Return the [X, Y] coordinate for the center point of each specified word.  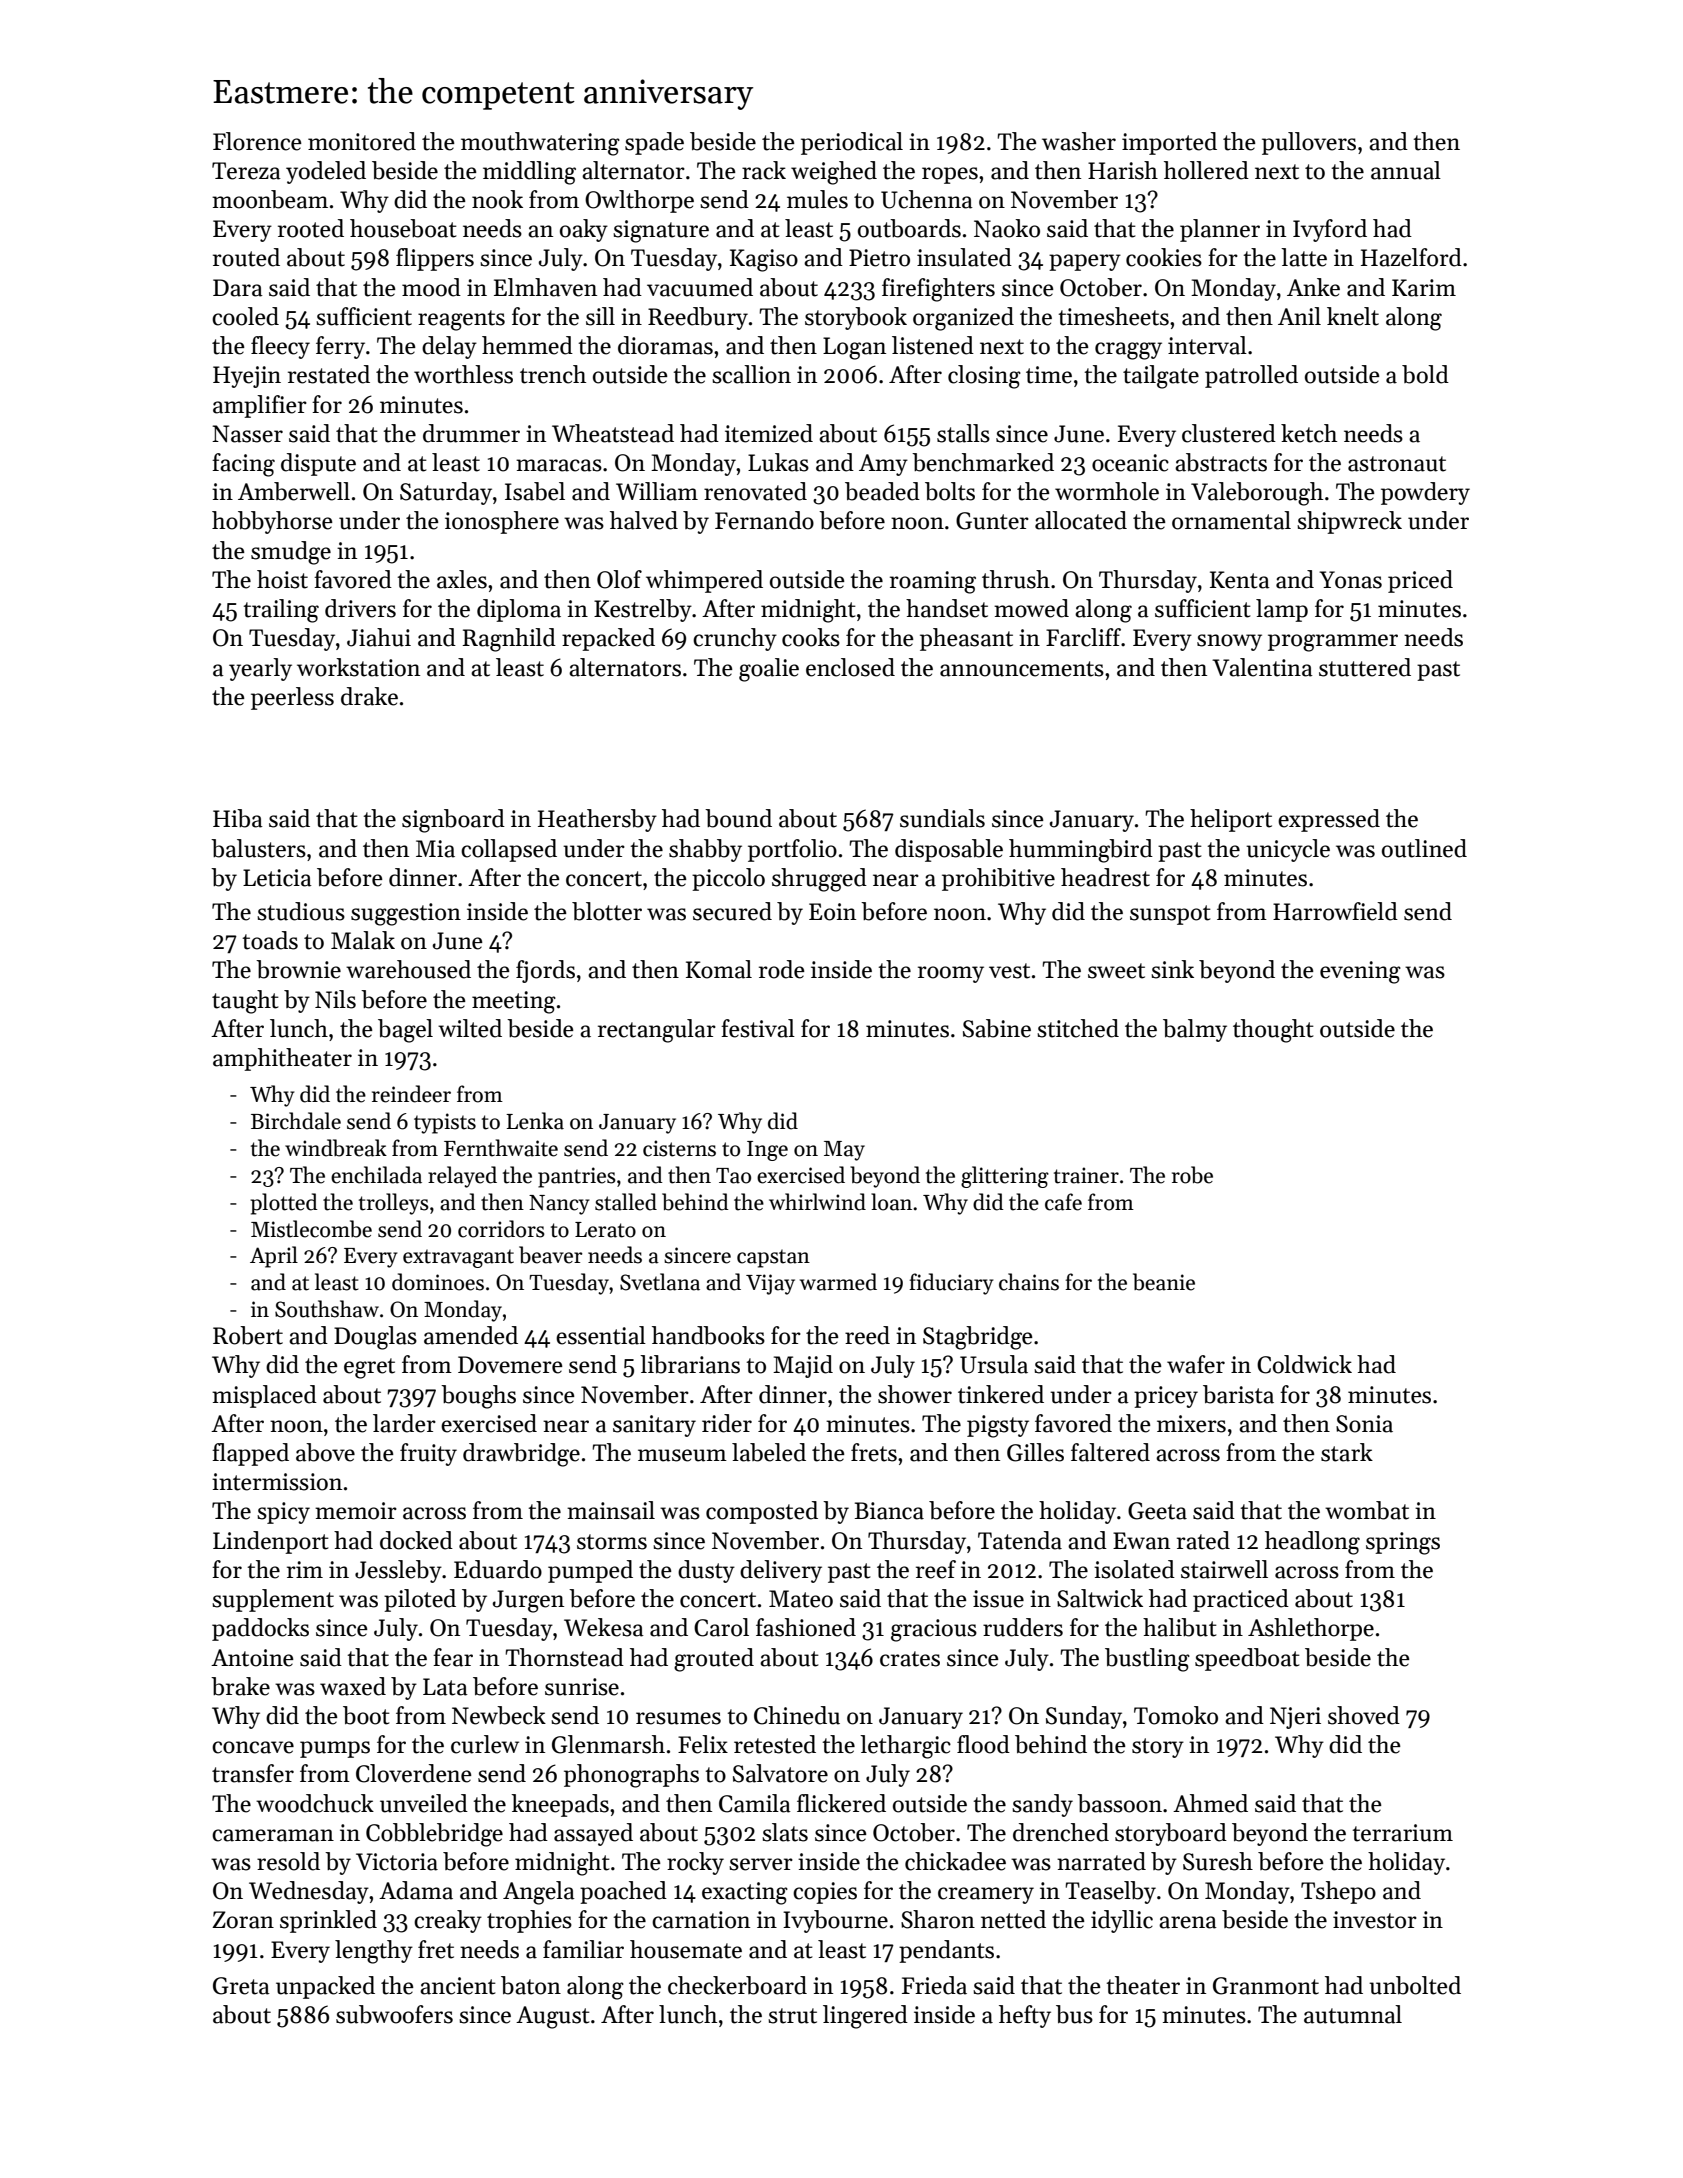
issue [998, 1599]
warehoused [408, 969]
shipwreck [1349, 522]
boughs [478, 1397]
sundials [942, 818]
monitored [362, 141]
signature [661, 231]
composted [762, 1512]
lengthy [374, 1952]
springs [1403, 1543]
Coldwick [1304, 1364]
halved [644, 520]
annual [1406, 170]
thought [1273, 1031]
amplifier [260, 406]
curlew [485, 1744]
